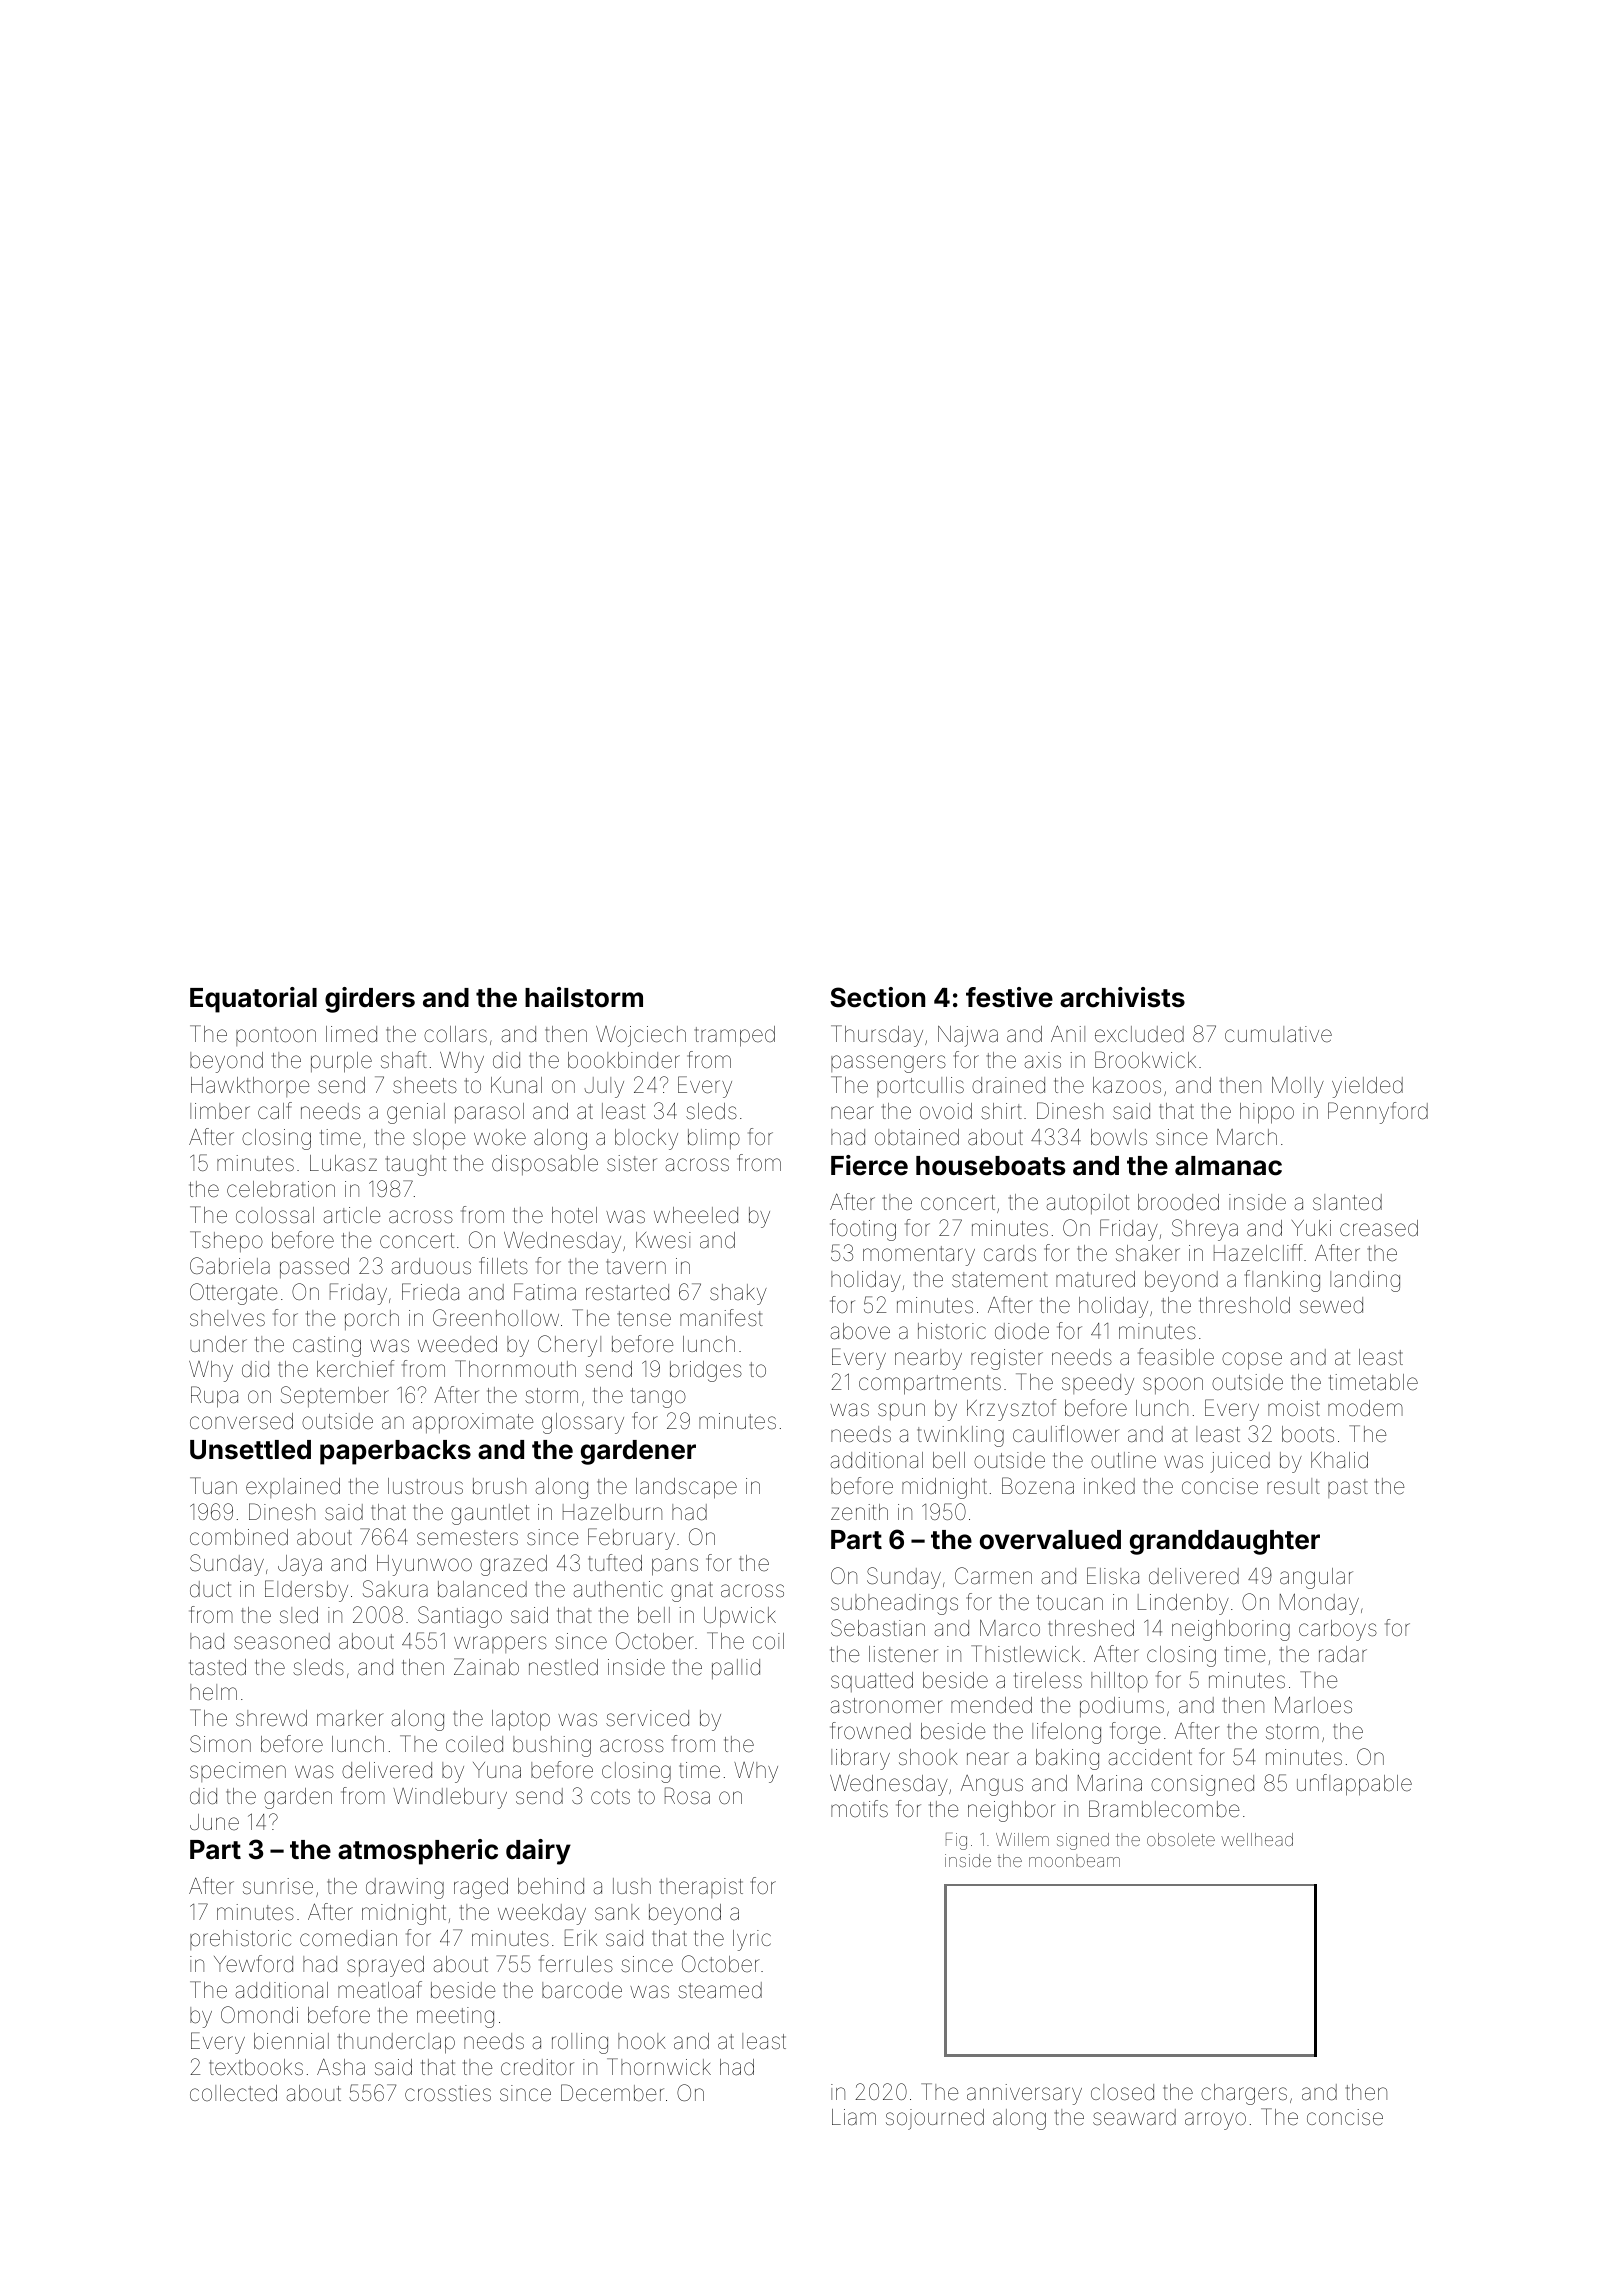  Describe the element at coordinates (888, 1064) in the screenshot. I see `passengers` at that location.
